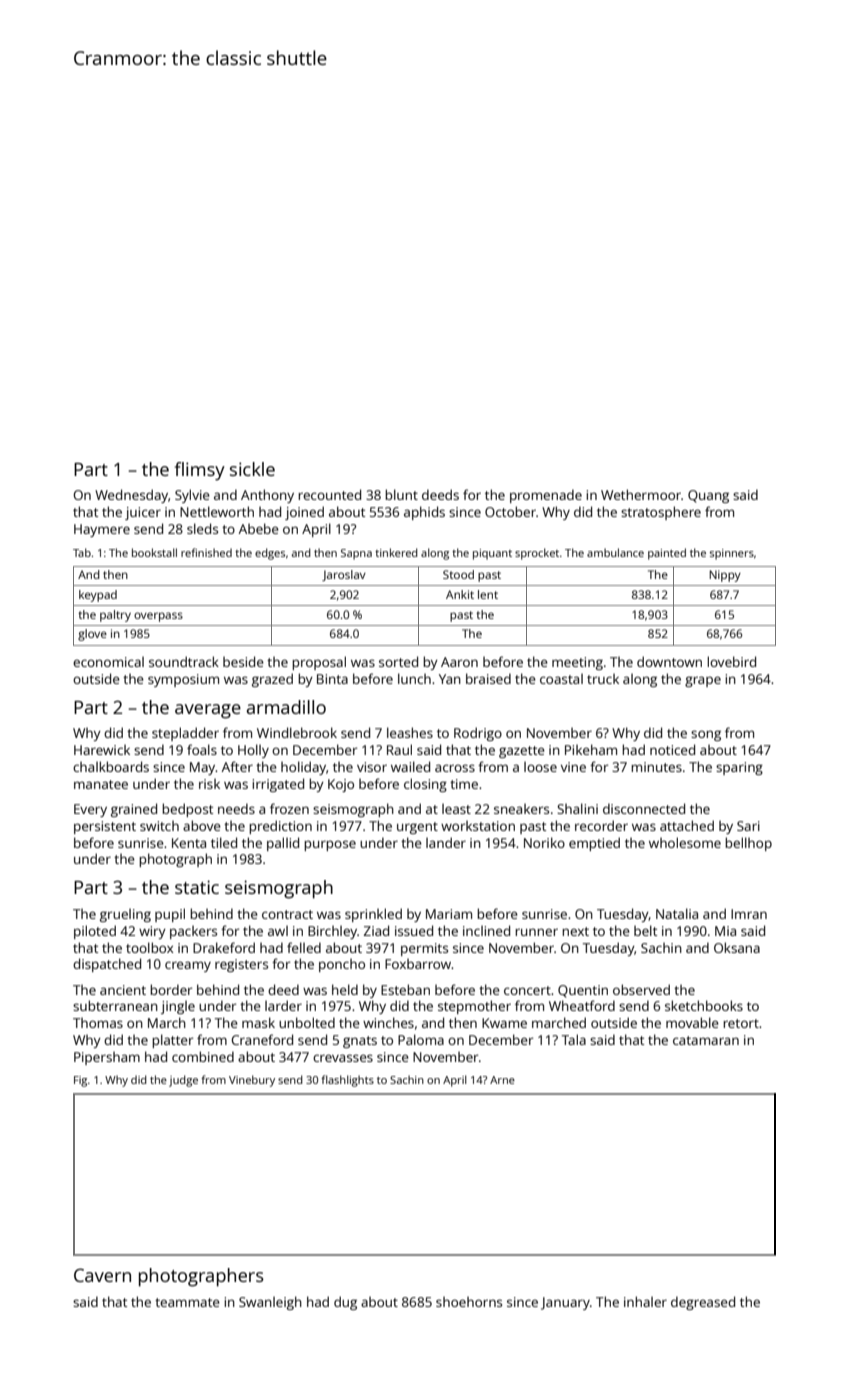  Describe the element at coordinates (502, 1080) in the document. I see `Arne` at that location.
